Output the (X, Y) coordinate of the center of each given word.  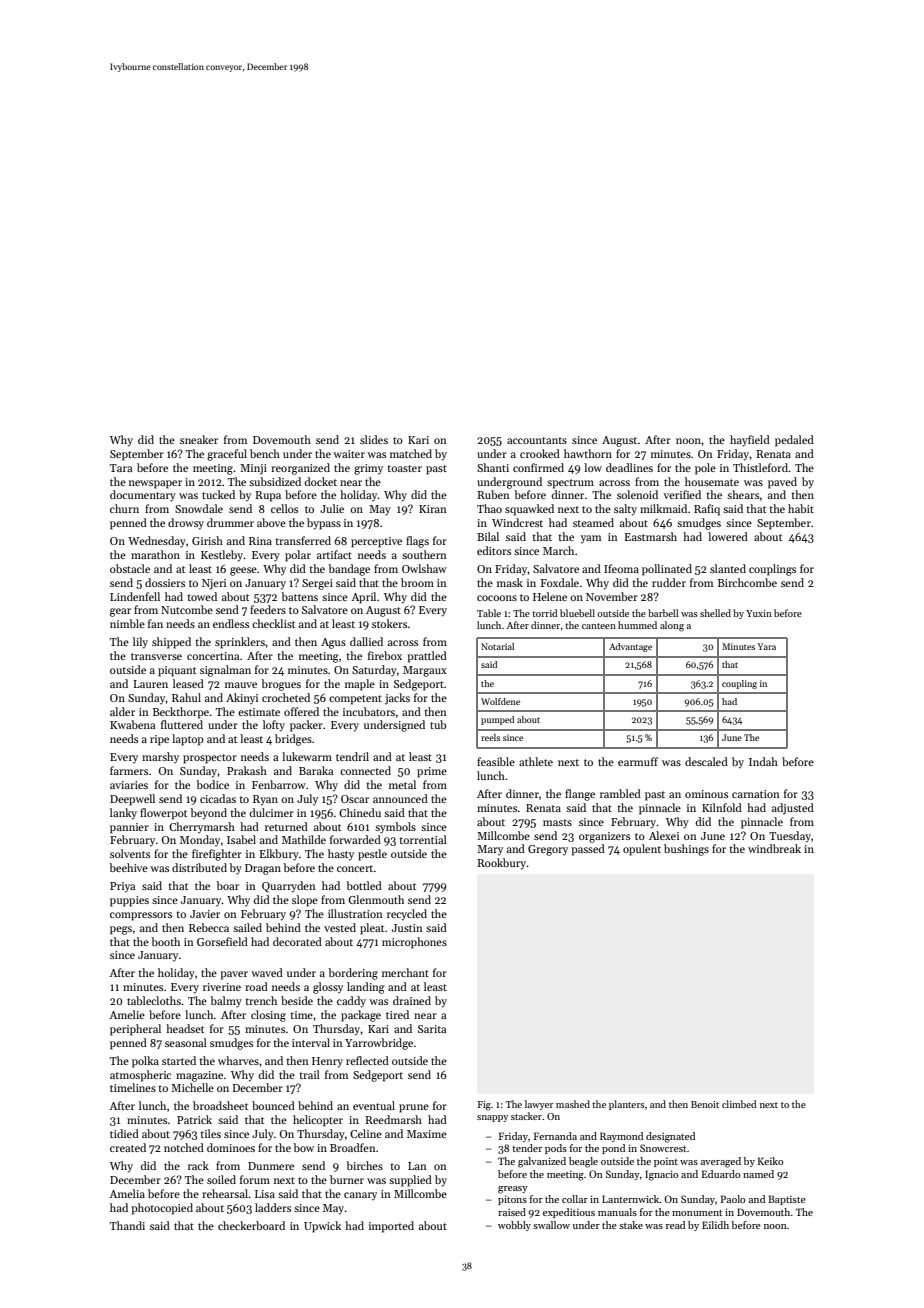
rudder (669, 582)
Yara (767, 646)
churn (124, 508)
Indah (763, 761)
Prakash (247, 770)
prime (432, 772)
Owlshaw (424, 568)
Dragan (263, 869)
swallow (551, 1225)
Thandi (127, 1225)
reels (490, 737)
